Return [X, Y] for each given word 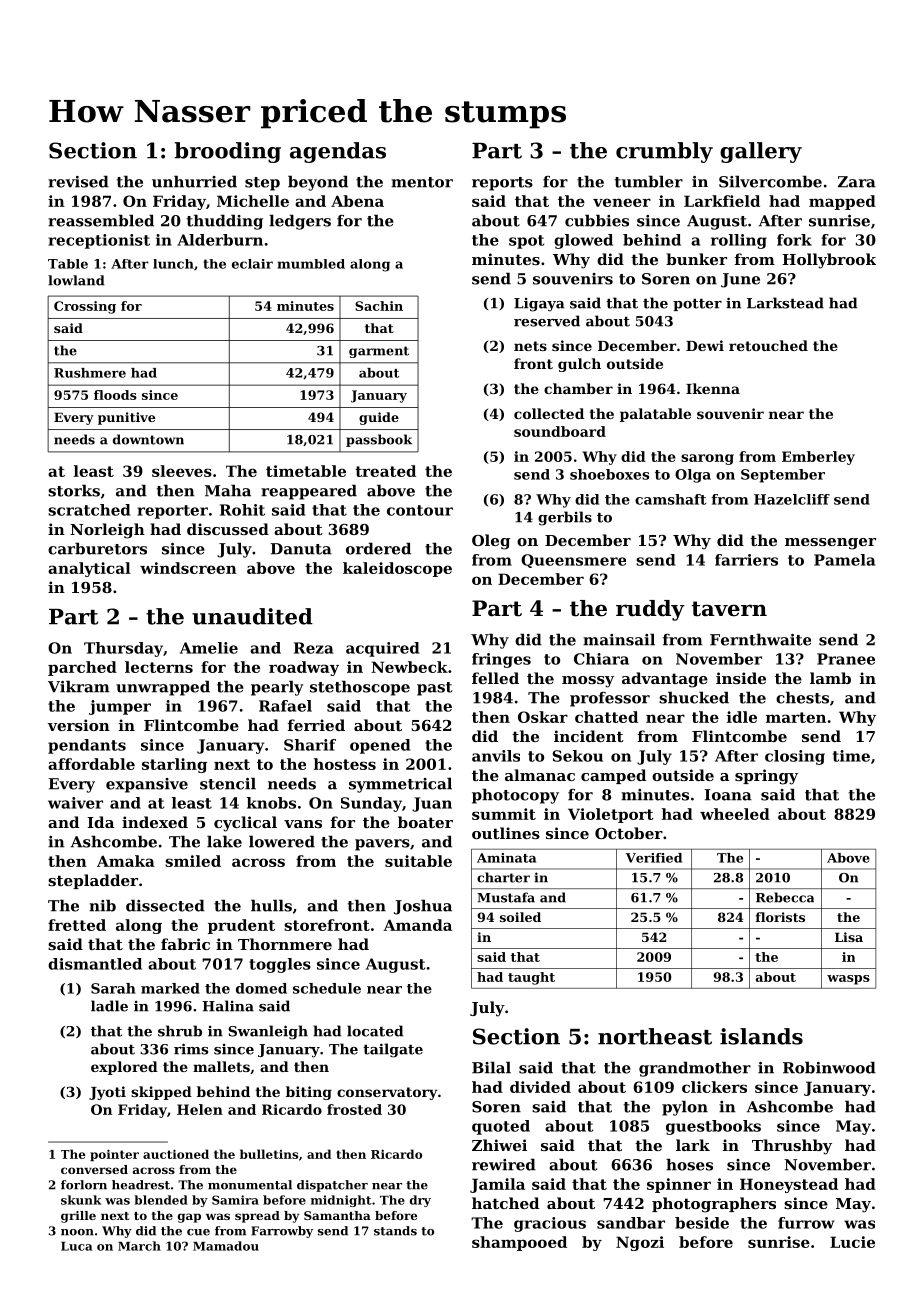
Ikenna [713, 388]
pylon [685, 1108]
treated [385, 471]
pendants [87, 746]
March [139, 1246]
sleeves [182, 471]
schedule [327, 988]
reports [502, 184]
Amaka [126, 861]
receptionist [99, 241]
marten [796, 717]
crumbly [664, 152]
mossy [588, 682]
